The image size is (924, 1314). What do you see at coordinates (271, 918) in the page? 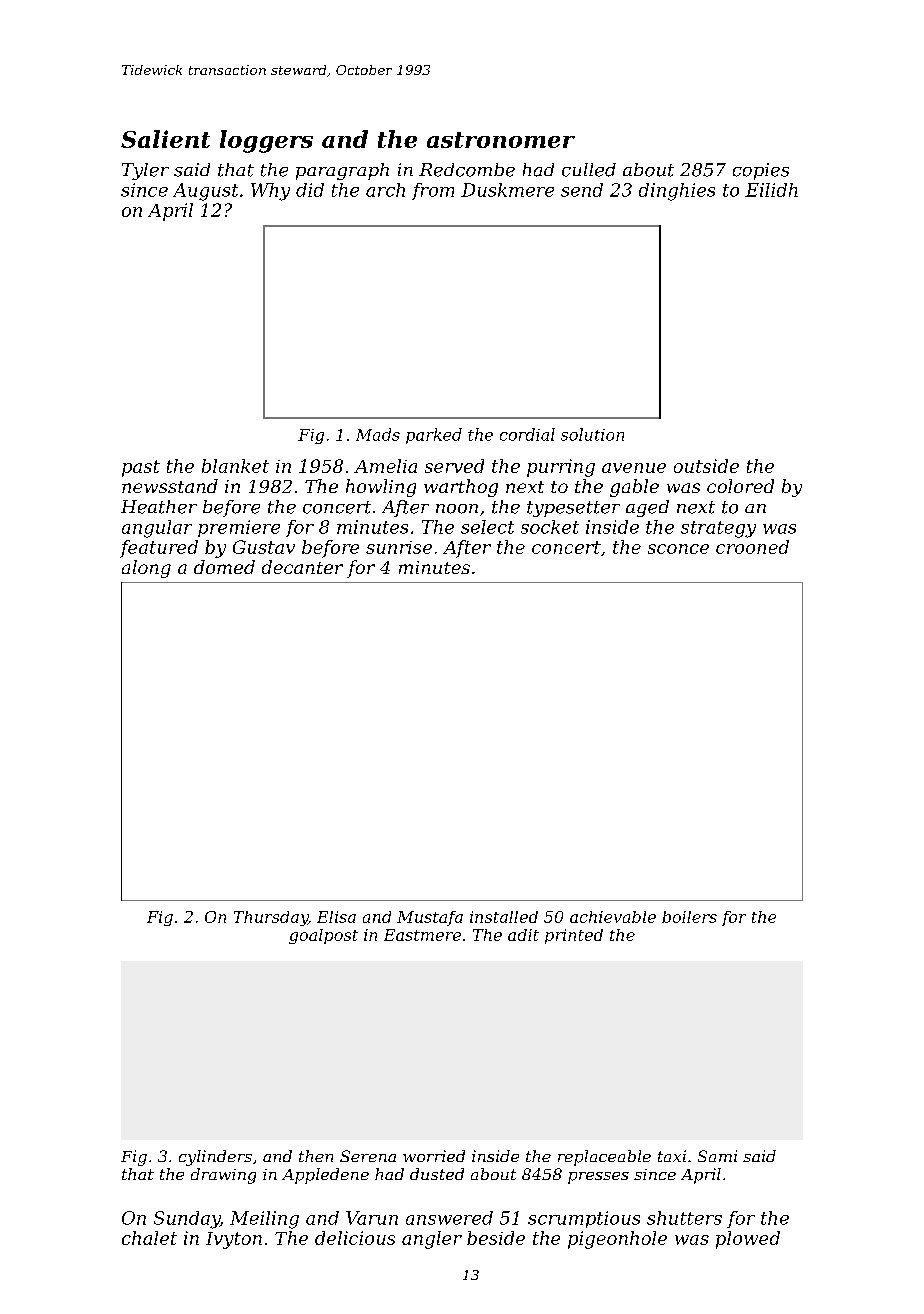
I see `Thursday` at bounding box center [271, 918].
